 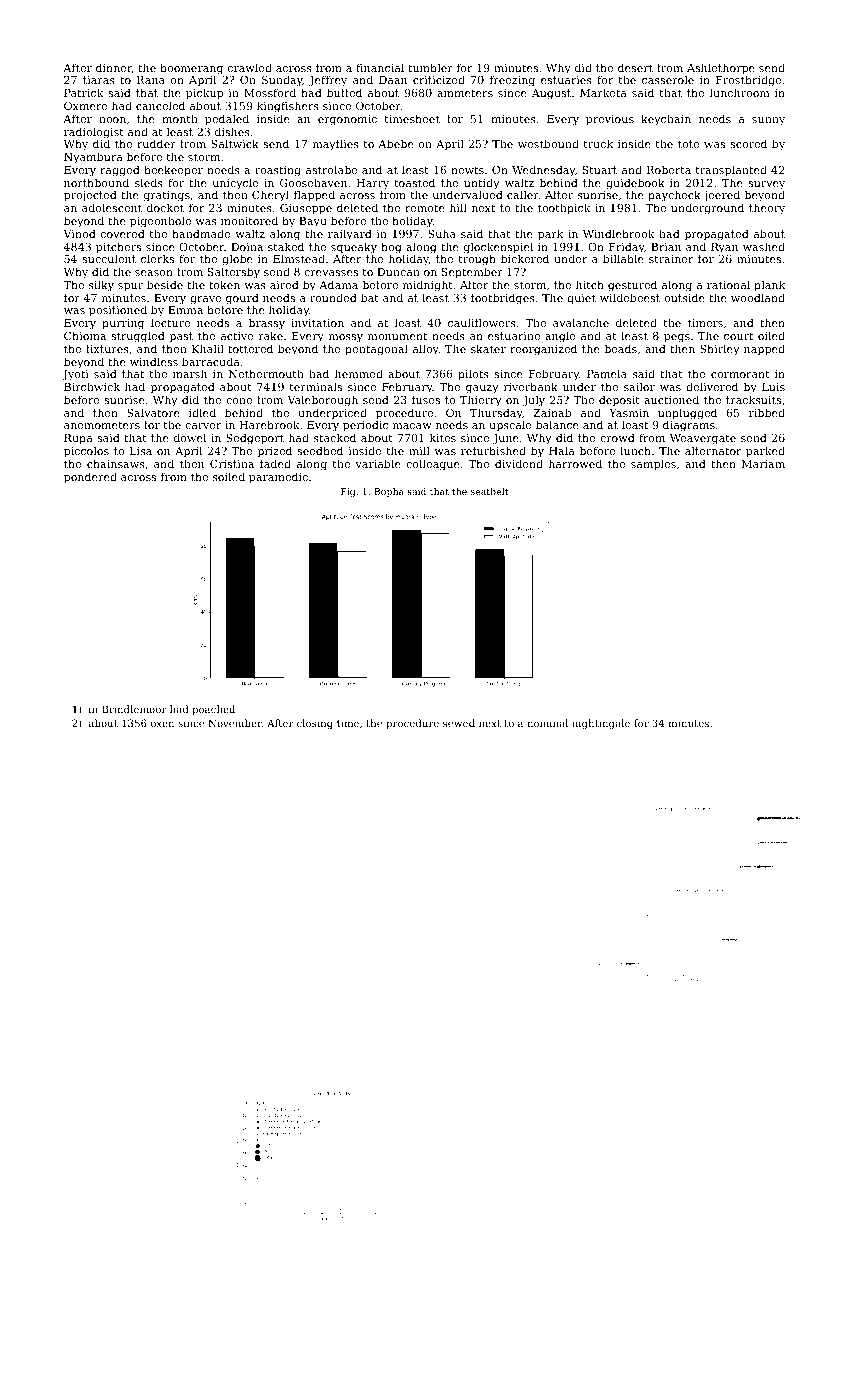 What do you see at coordinates (278, 478) in the page?
I see `paramedic` at bounding box center [278, 478].
